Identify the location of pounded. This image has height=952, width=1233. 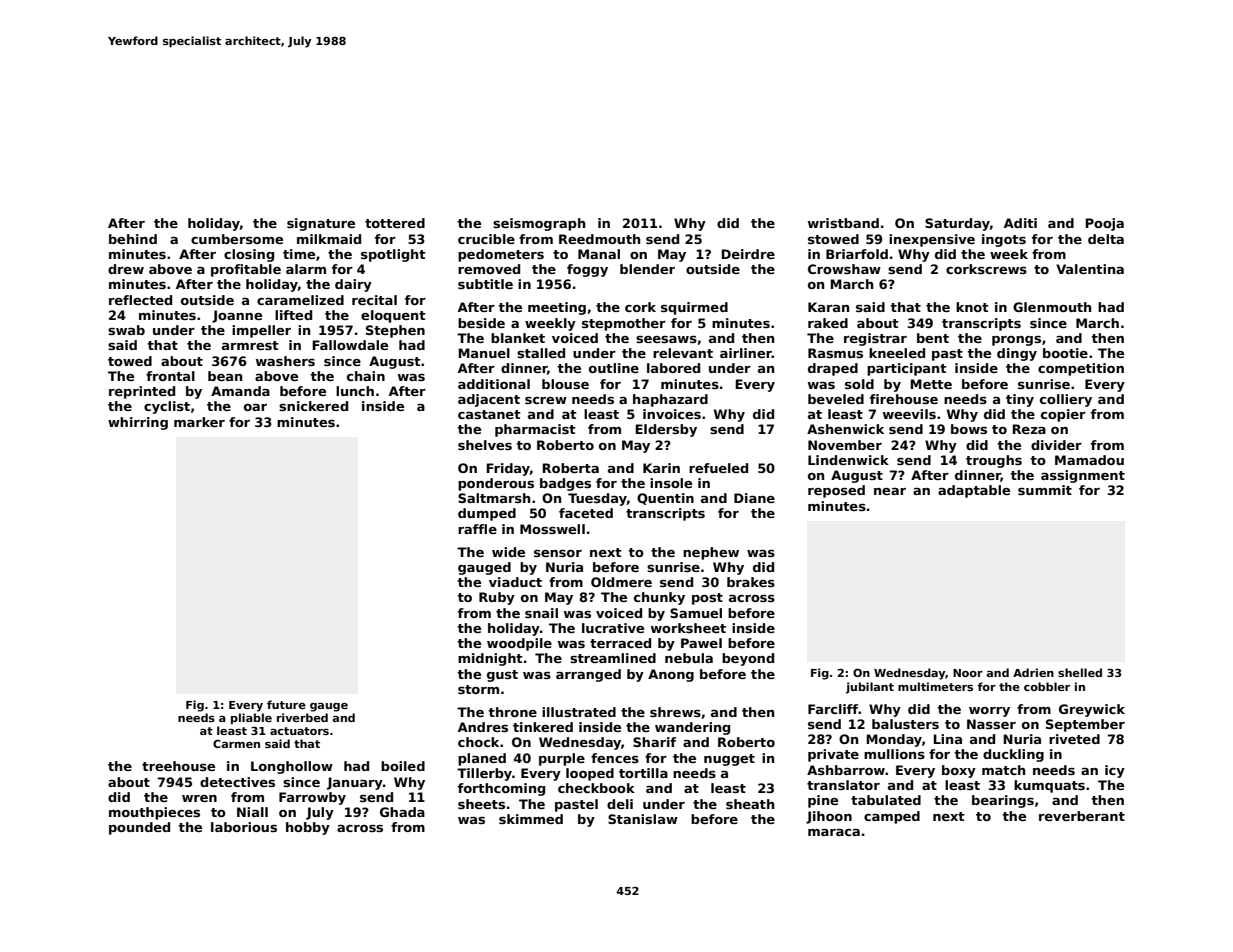
(139, 828).
